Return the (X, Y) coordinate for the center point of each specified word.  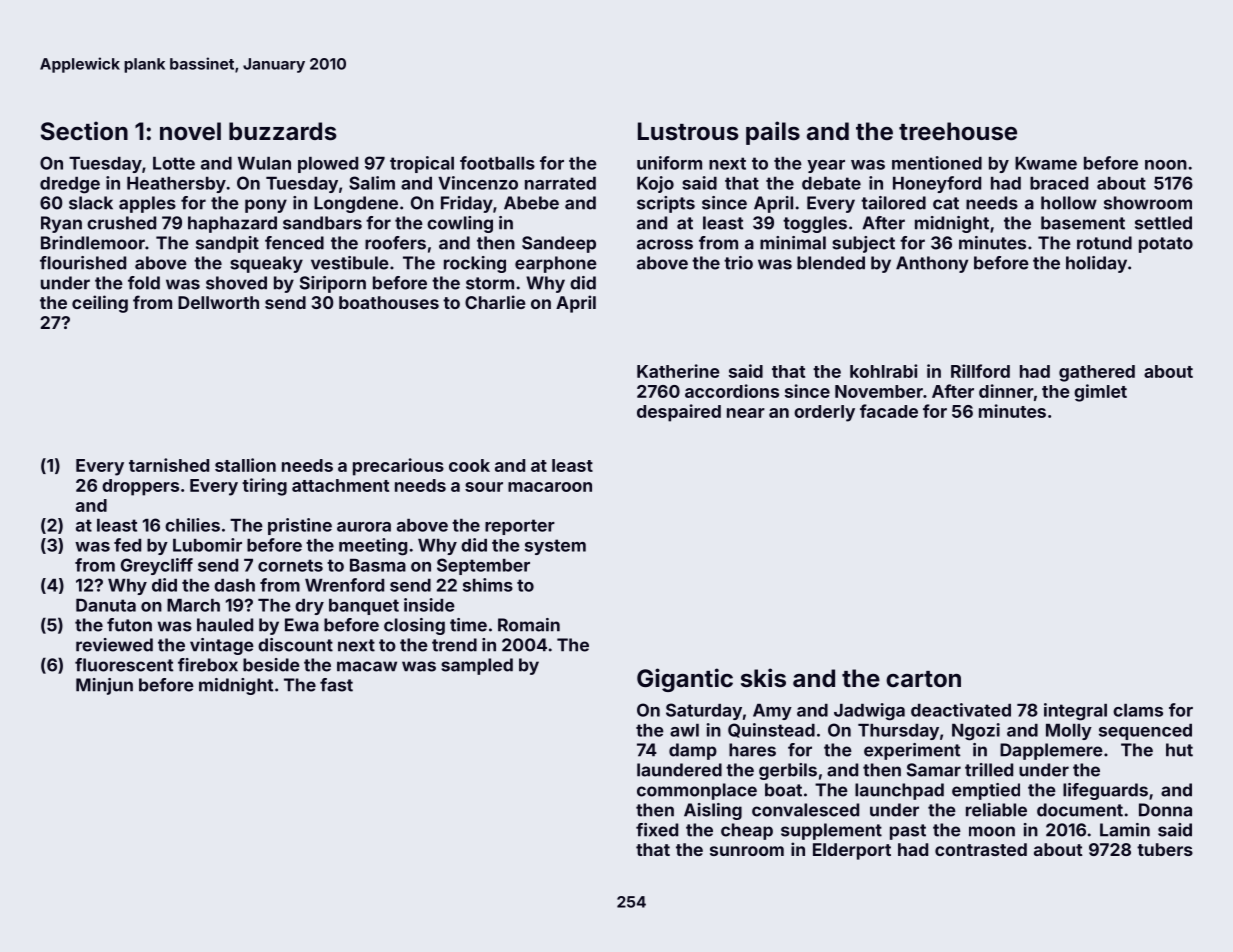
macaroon (550, 487)
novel (190, 131)
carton (923, 679)
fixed (657, 830)
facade (889, 411)
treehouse (958, 131)
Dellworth (218, 302)
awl (684, 730)
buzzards (282, 131)
